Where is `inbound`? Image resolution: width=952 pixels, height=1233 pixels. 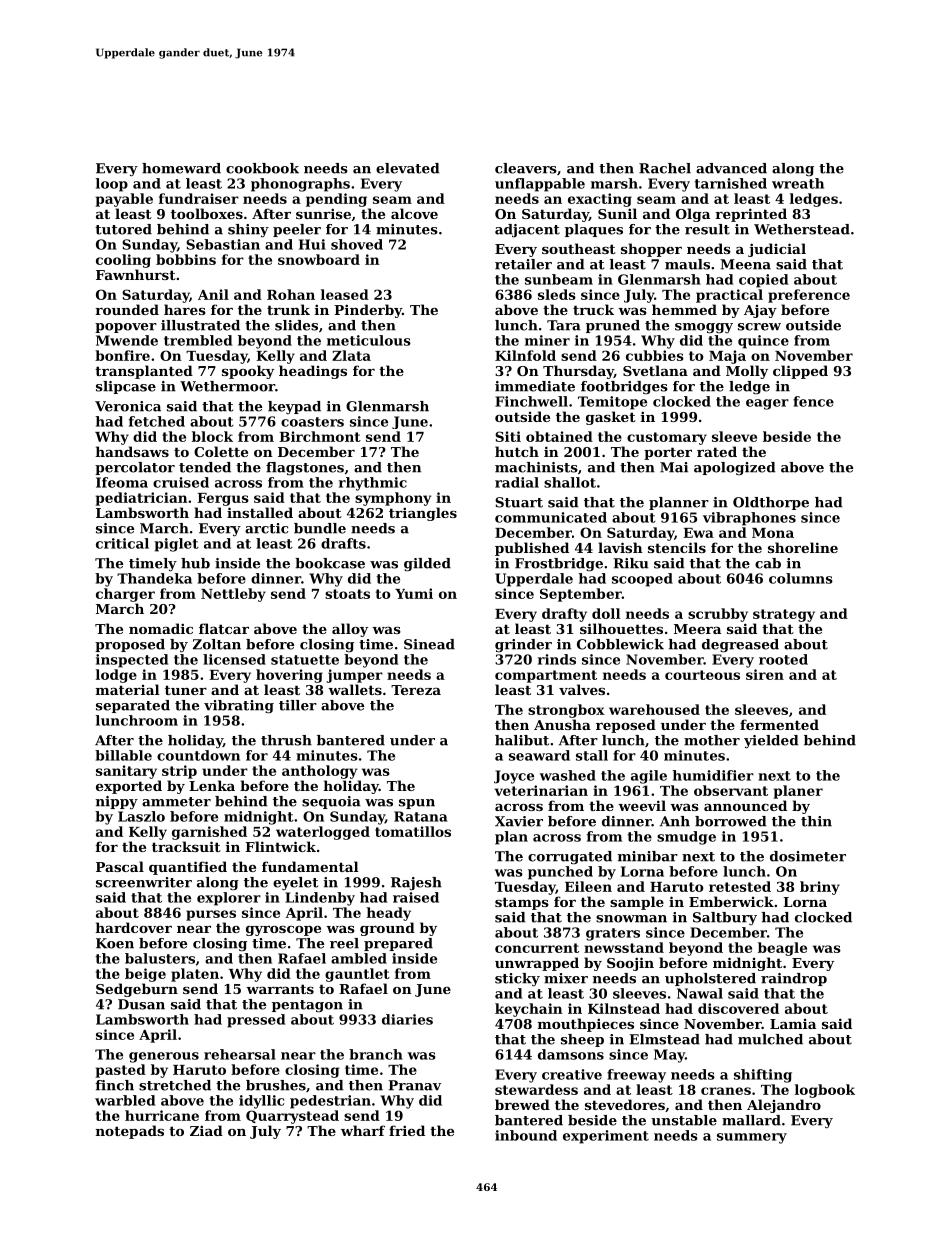
inbound is located at coordinates (526, 1135).
